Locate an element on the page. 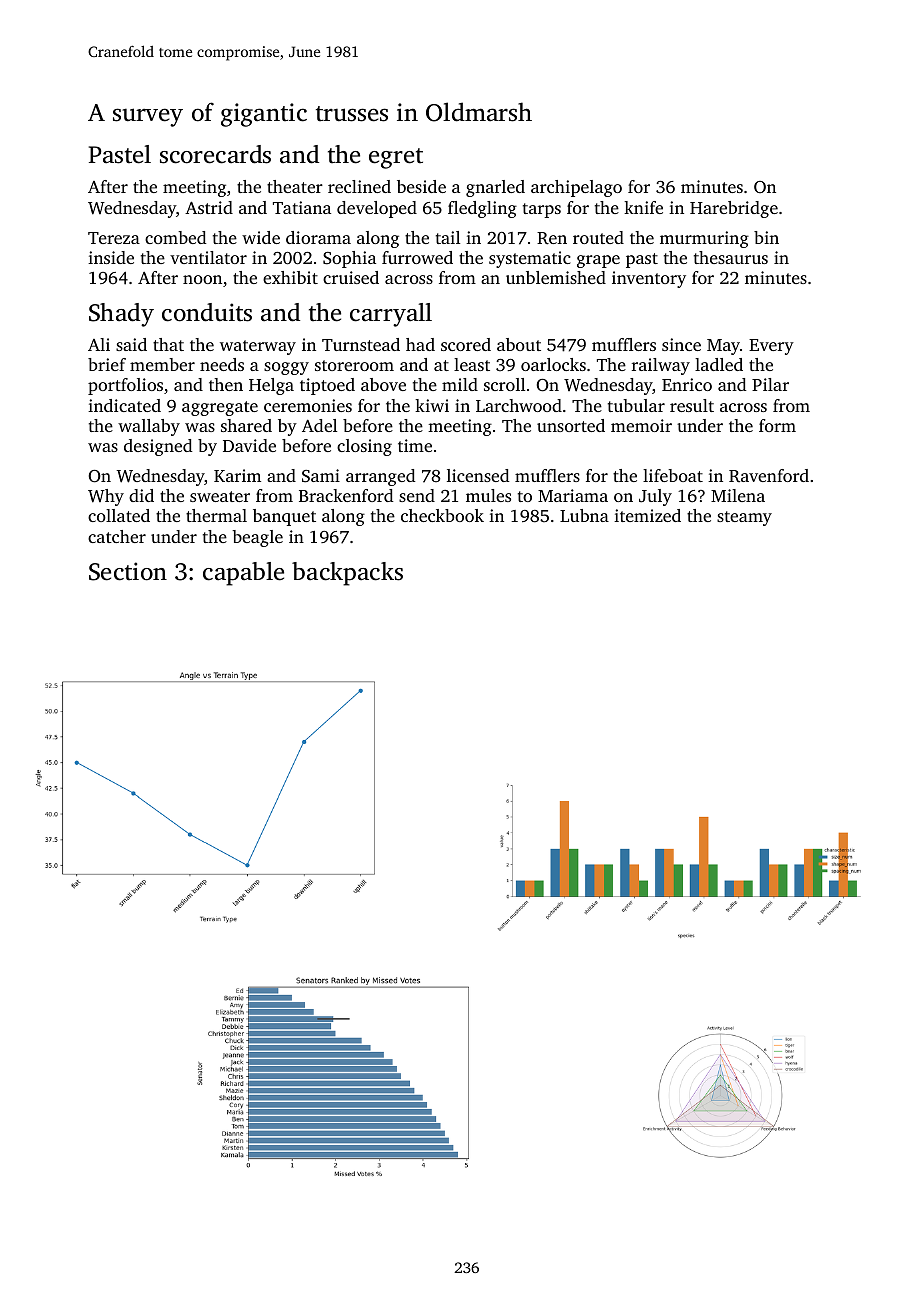  result is located at coordinates (692, 405).
